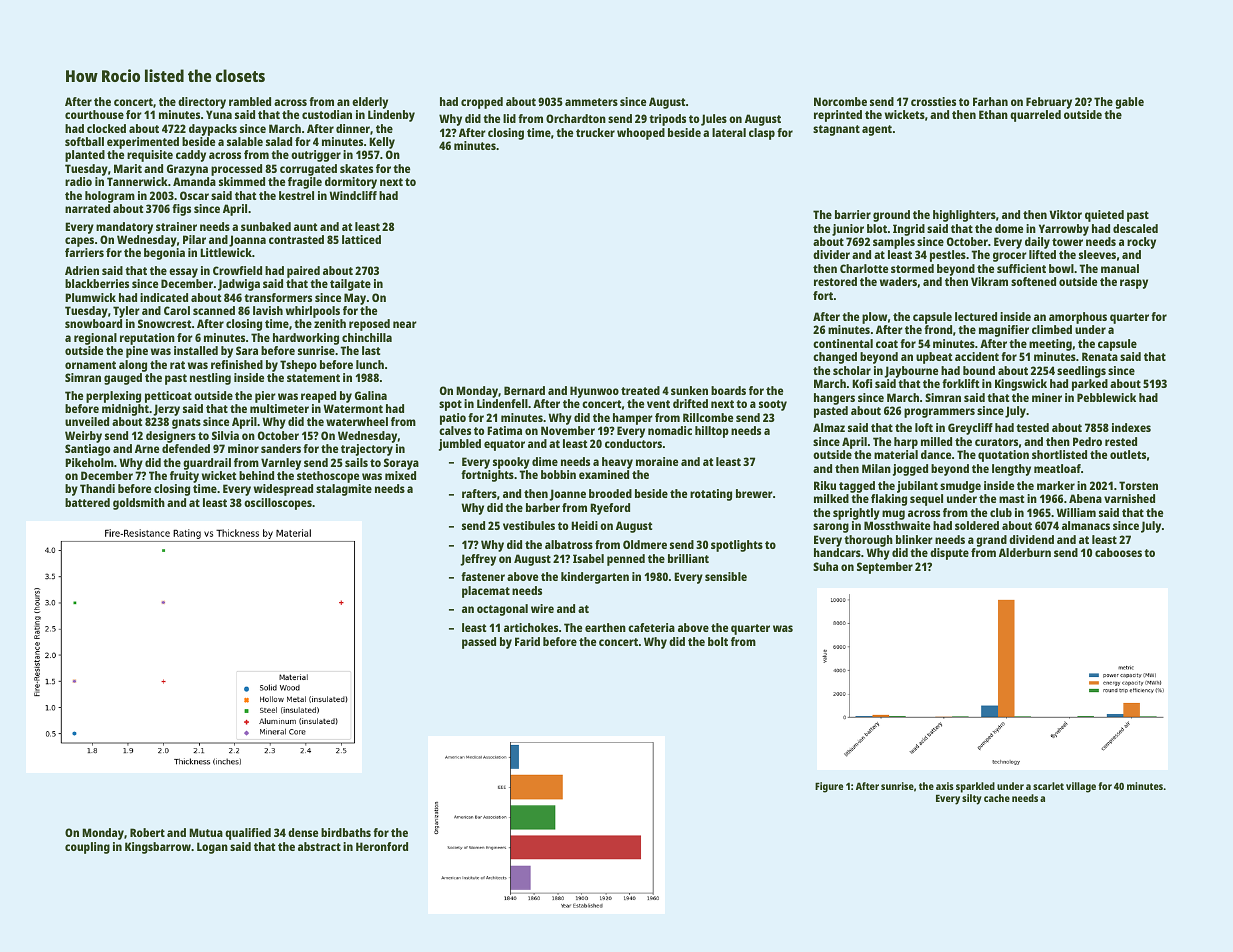 Image resolution: width=1233 pixels, height=952 pixels. Describe the element at coordinates (829, 787) in the page. I see `Figure` at that location.
